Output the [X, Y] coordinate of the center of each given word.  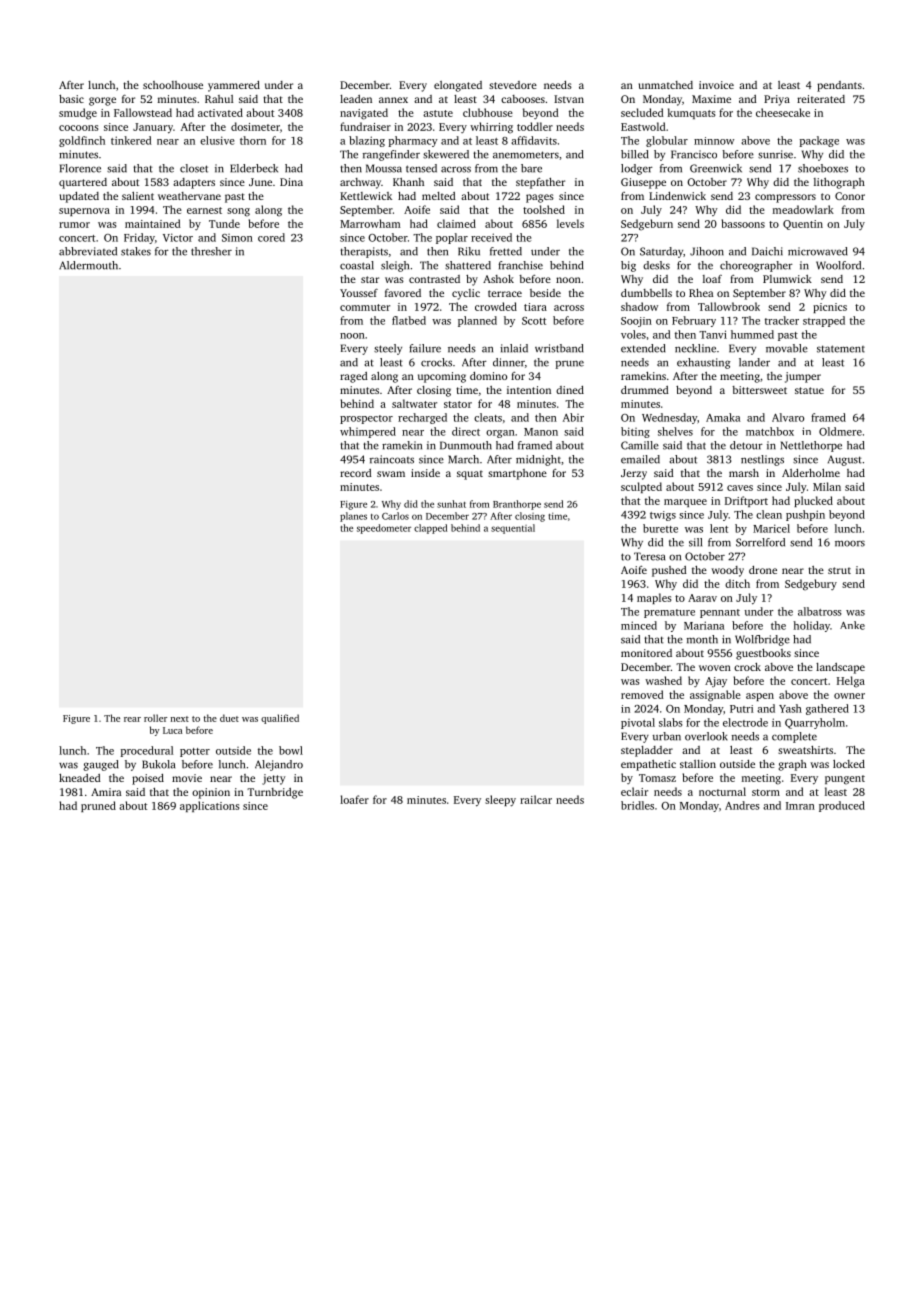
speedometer [384, 529]
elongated [458, 86]
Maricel [771, 528]
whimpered [368, 432]
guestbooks [763, 654]
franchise [520, 265]
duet [229, 718]
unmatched [666, 85]
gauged [101, 765]
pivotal [638, 723]
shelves [675, 431]
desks [656, 265]
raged [354, 377]
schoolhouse [173, 85]
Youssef [359, 293]
